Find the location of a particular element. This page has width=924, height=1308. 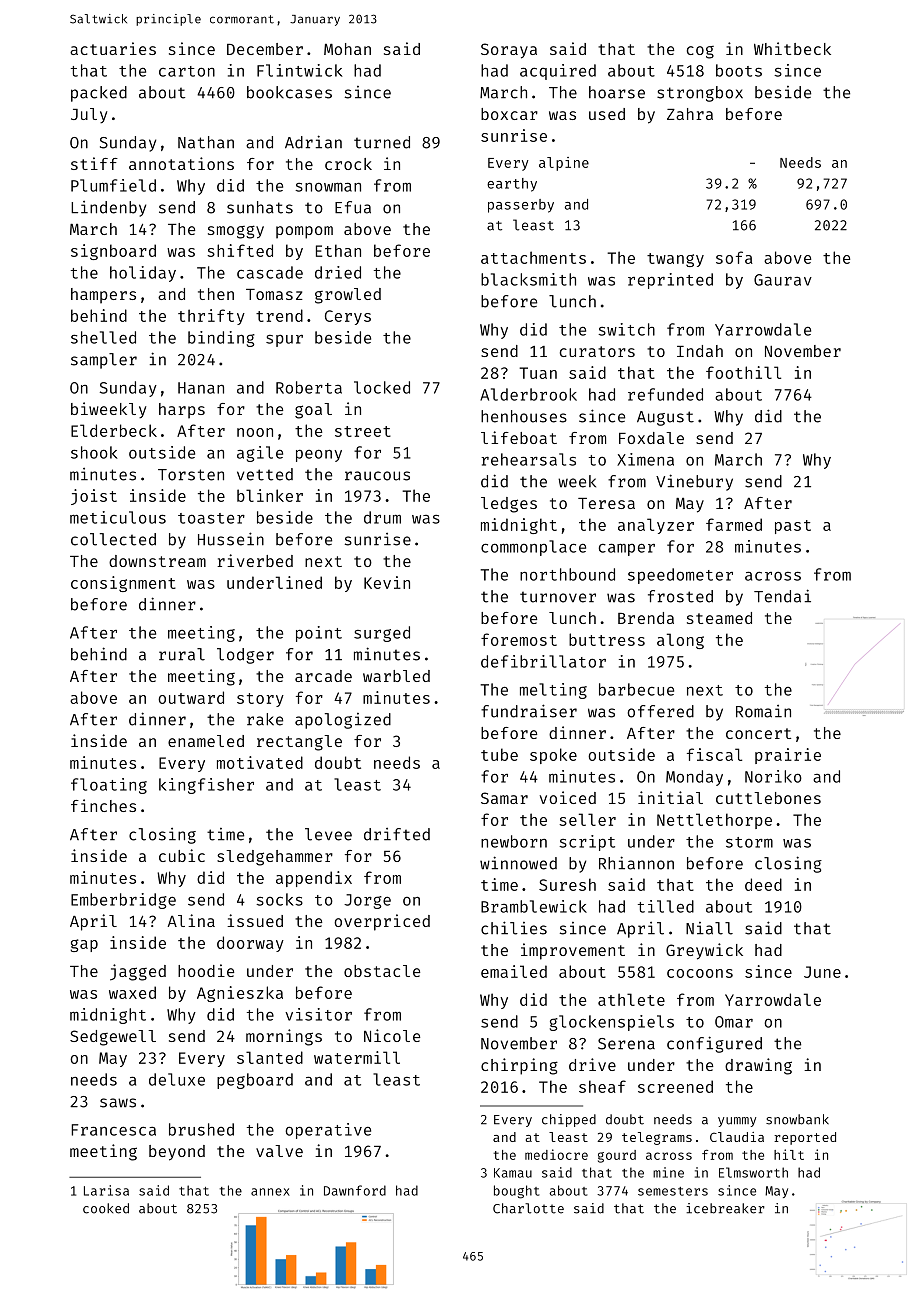

drum is located at coordinates (382, 517).
